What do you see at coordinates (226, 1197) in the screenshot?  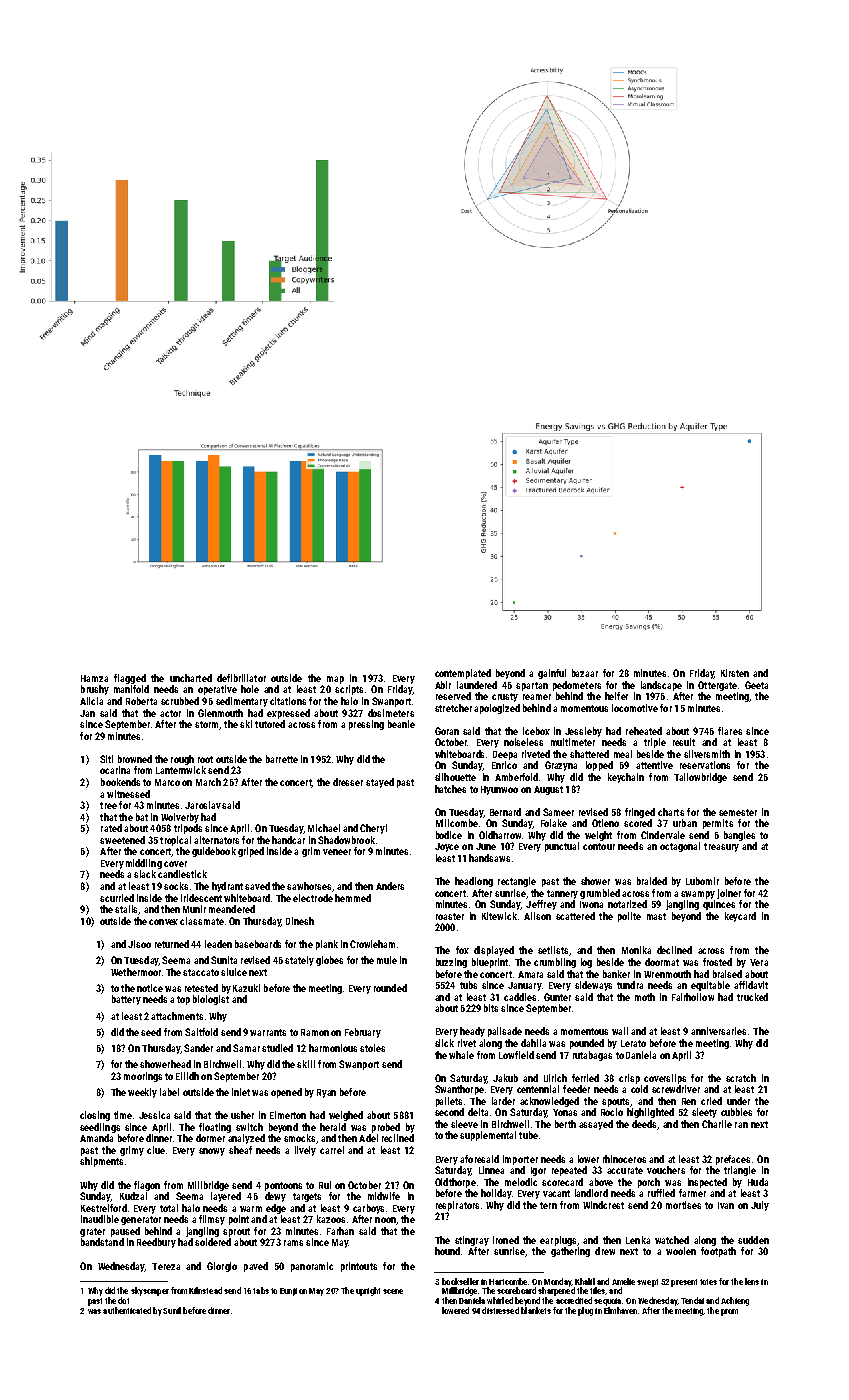 I see `layered` at bounding box center [226, 1197].
